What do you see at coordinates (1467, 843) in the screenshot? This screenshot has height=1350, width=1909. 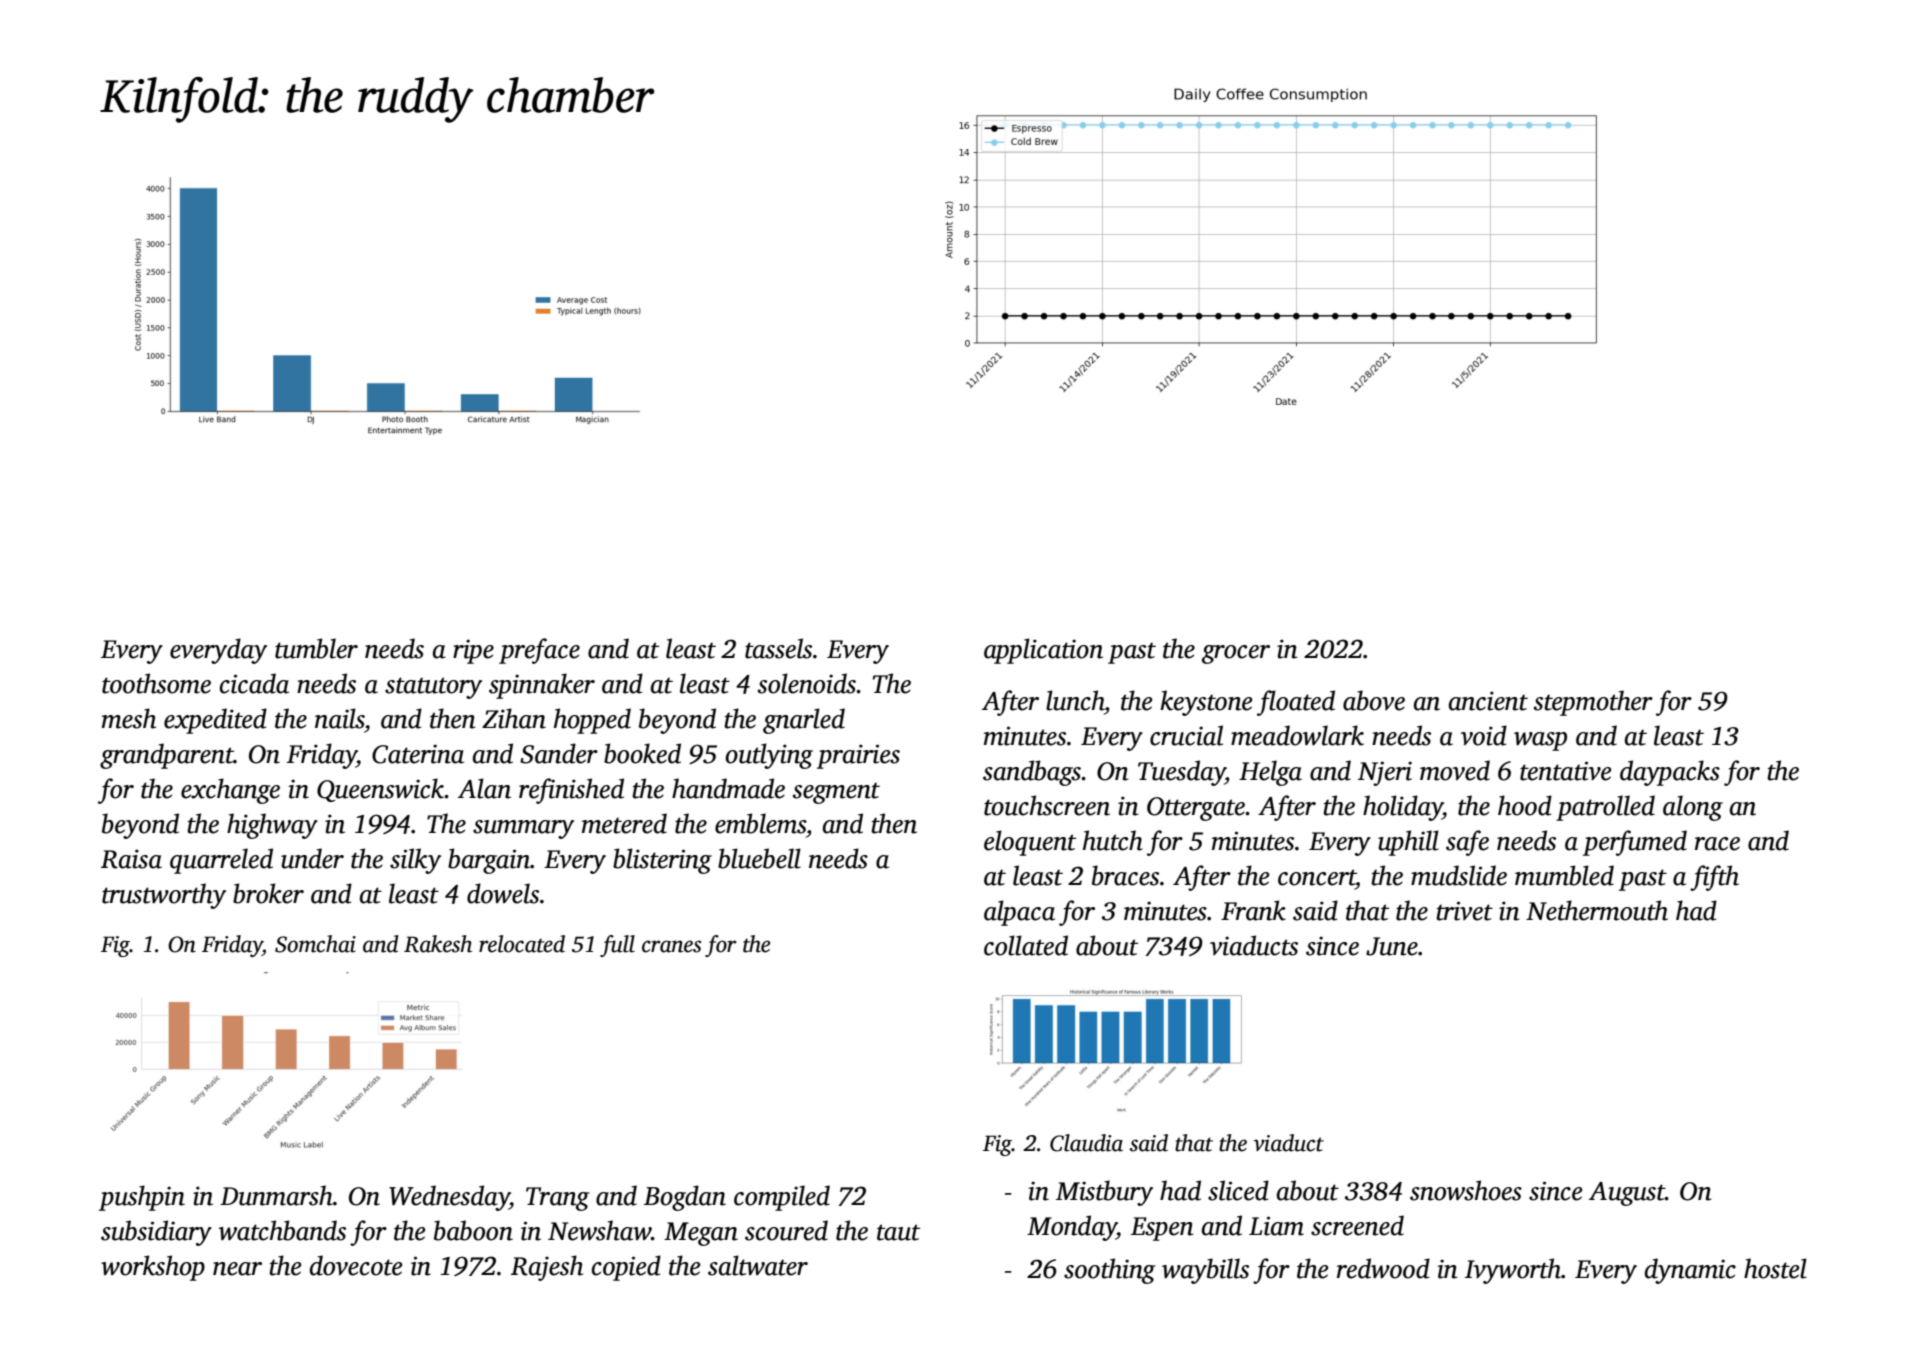 I see `safe` at bounding box center [1467, 843].
